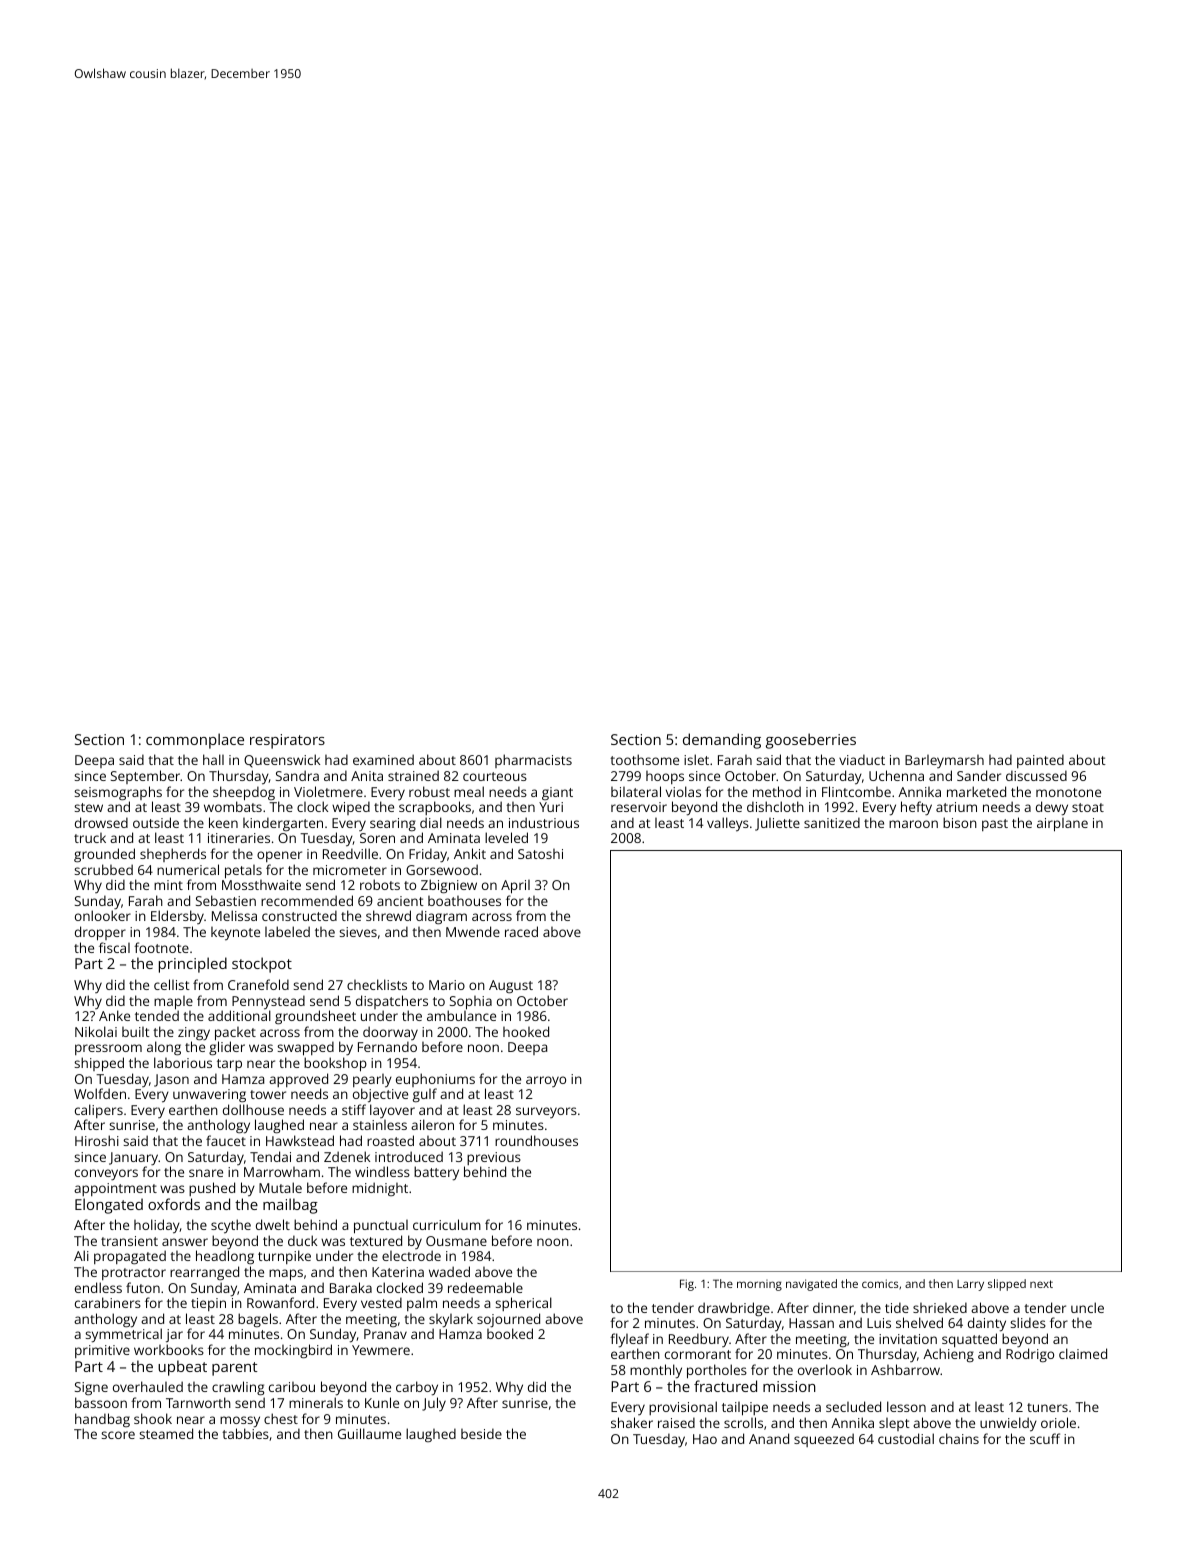  Describe the element at coordinates (526, 1031) in the screenshot. I see `hooked` at that location.
